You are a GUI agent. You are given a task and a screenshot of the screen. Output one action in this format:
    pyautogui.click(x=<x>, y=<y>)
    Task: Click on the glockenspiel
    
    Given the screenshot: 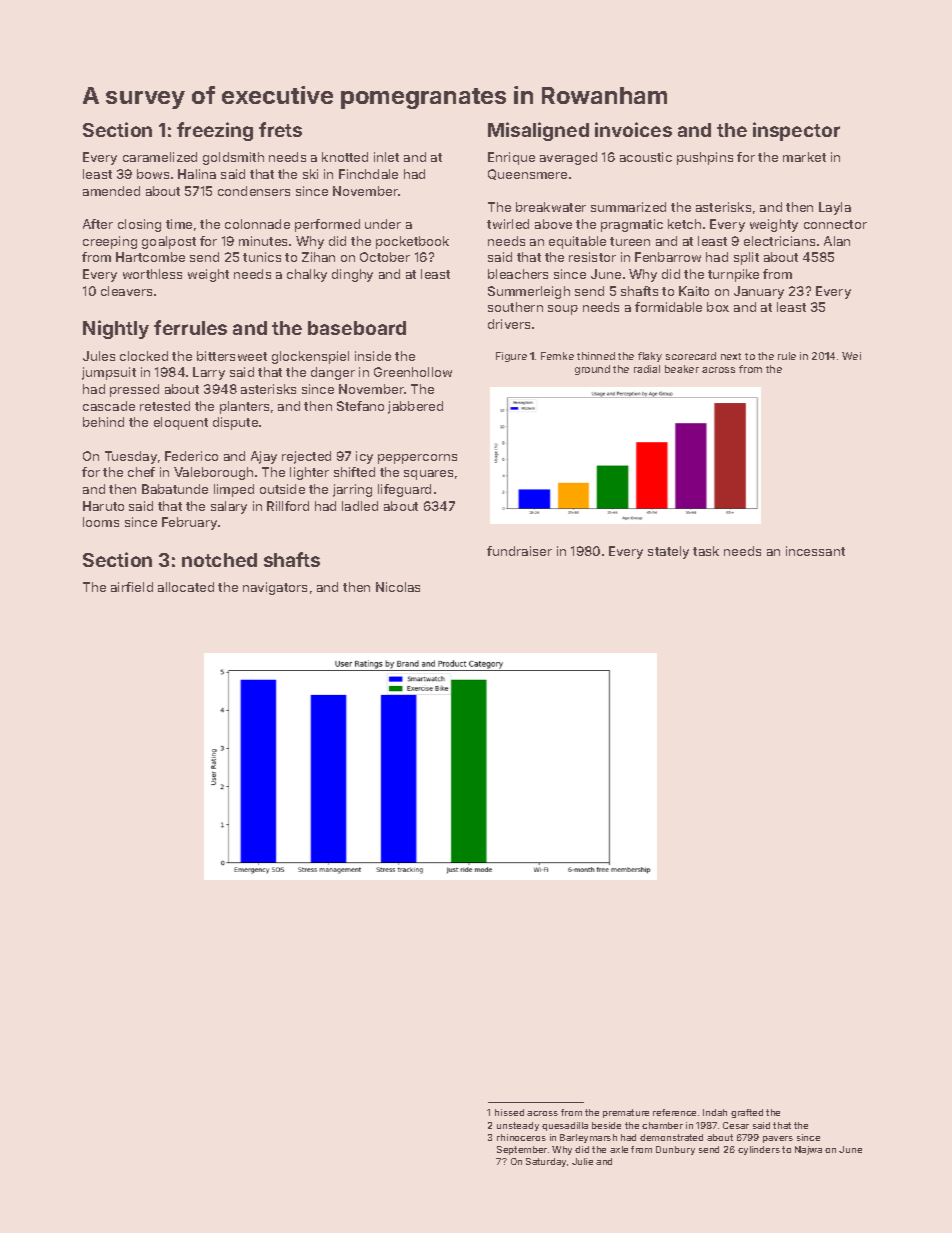 What is the action you would take?
    pyautogui.click(x=310, y=357)
